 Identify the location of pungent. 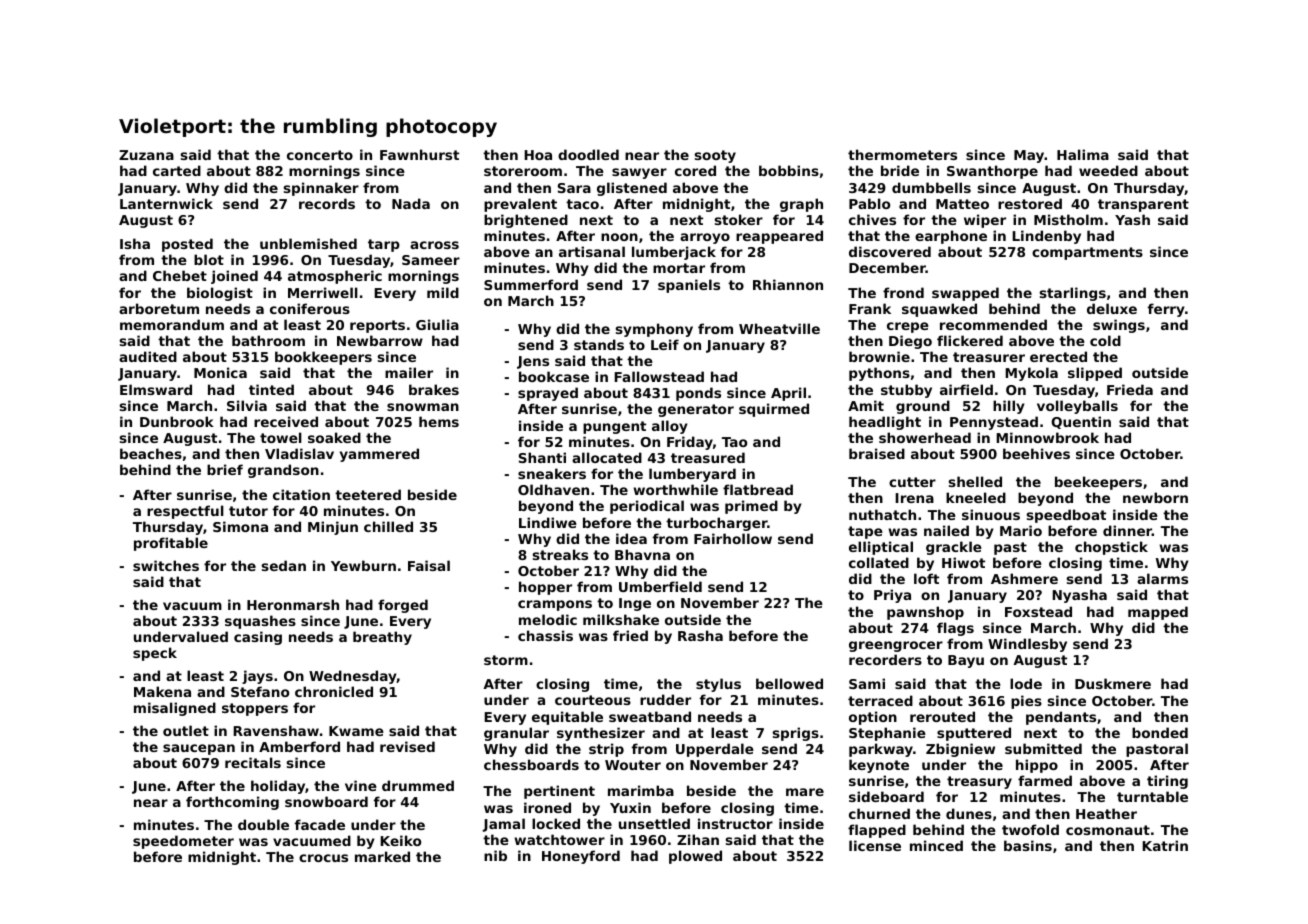
(614, 427).
